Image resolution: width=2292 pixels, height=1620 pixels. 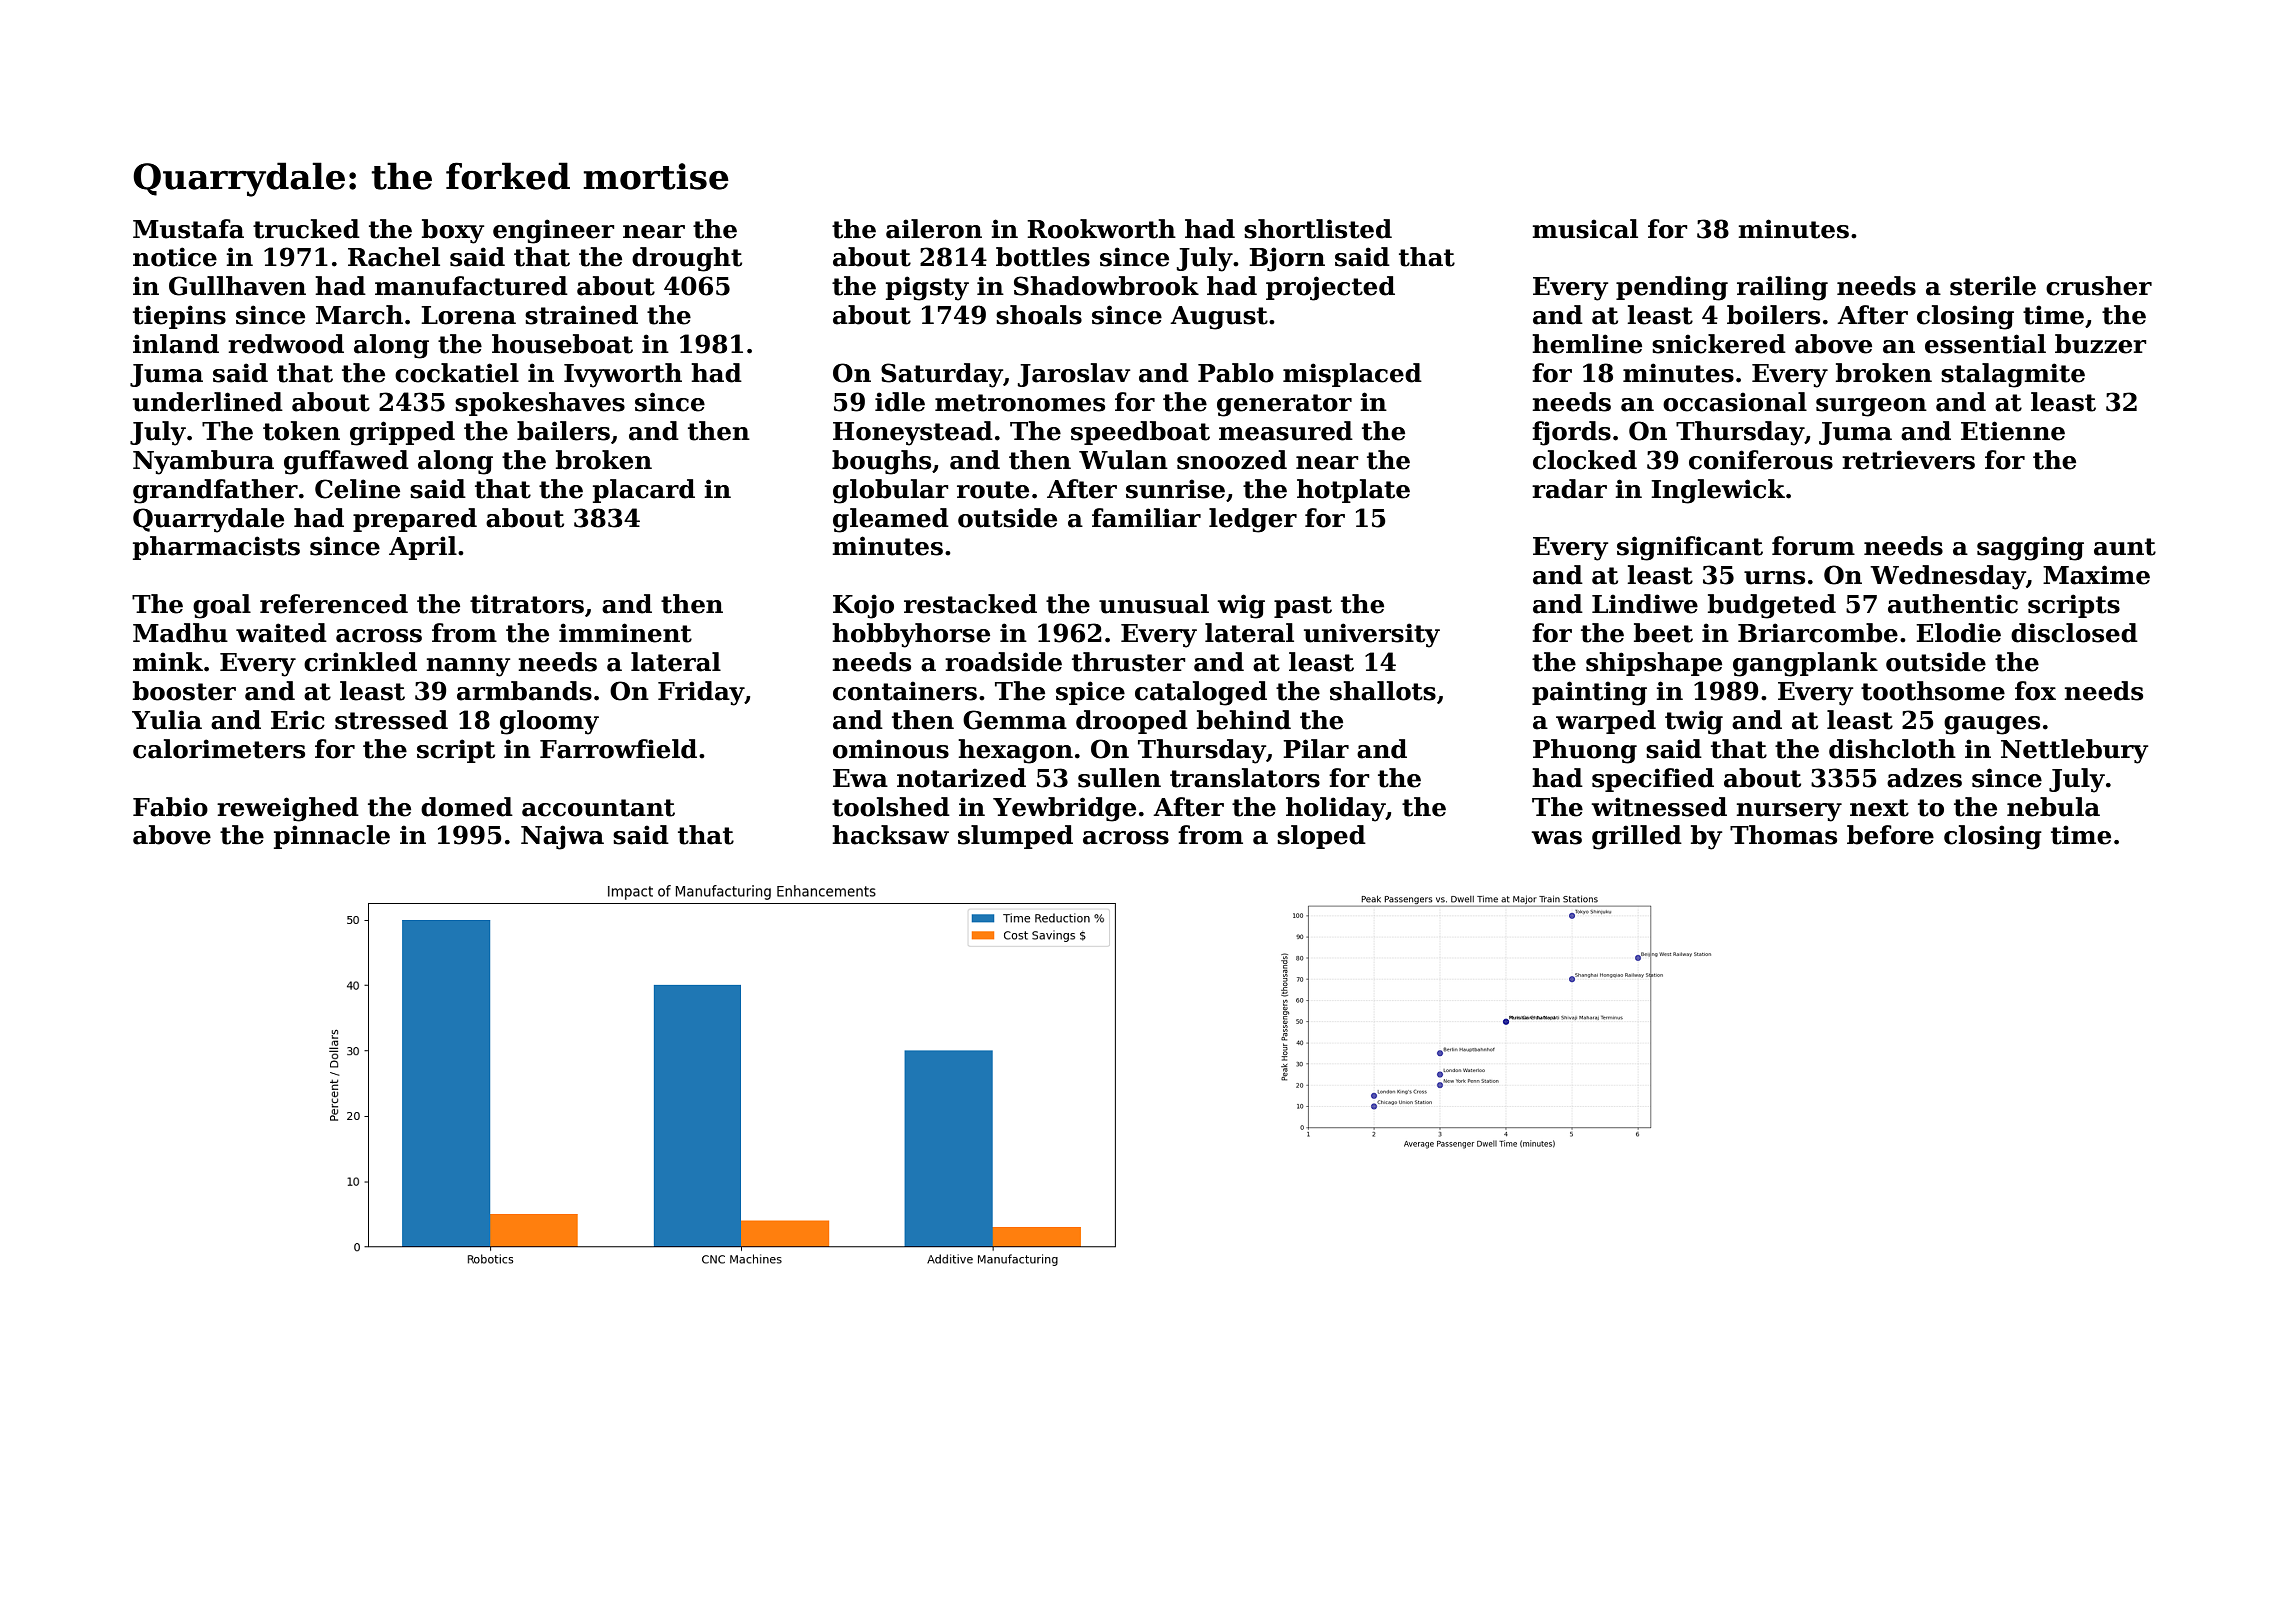 What do you see at coordinates (562, 837) in the screenshot?
I see `Najwa` at bounding box center [562, 837].
